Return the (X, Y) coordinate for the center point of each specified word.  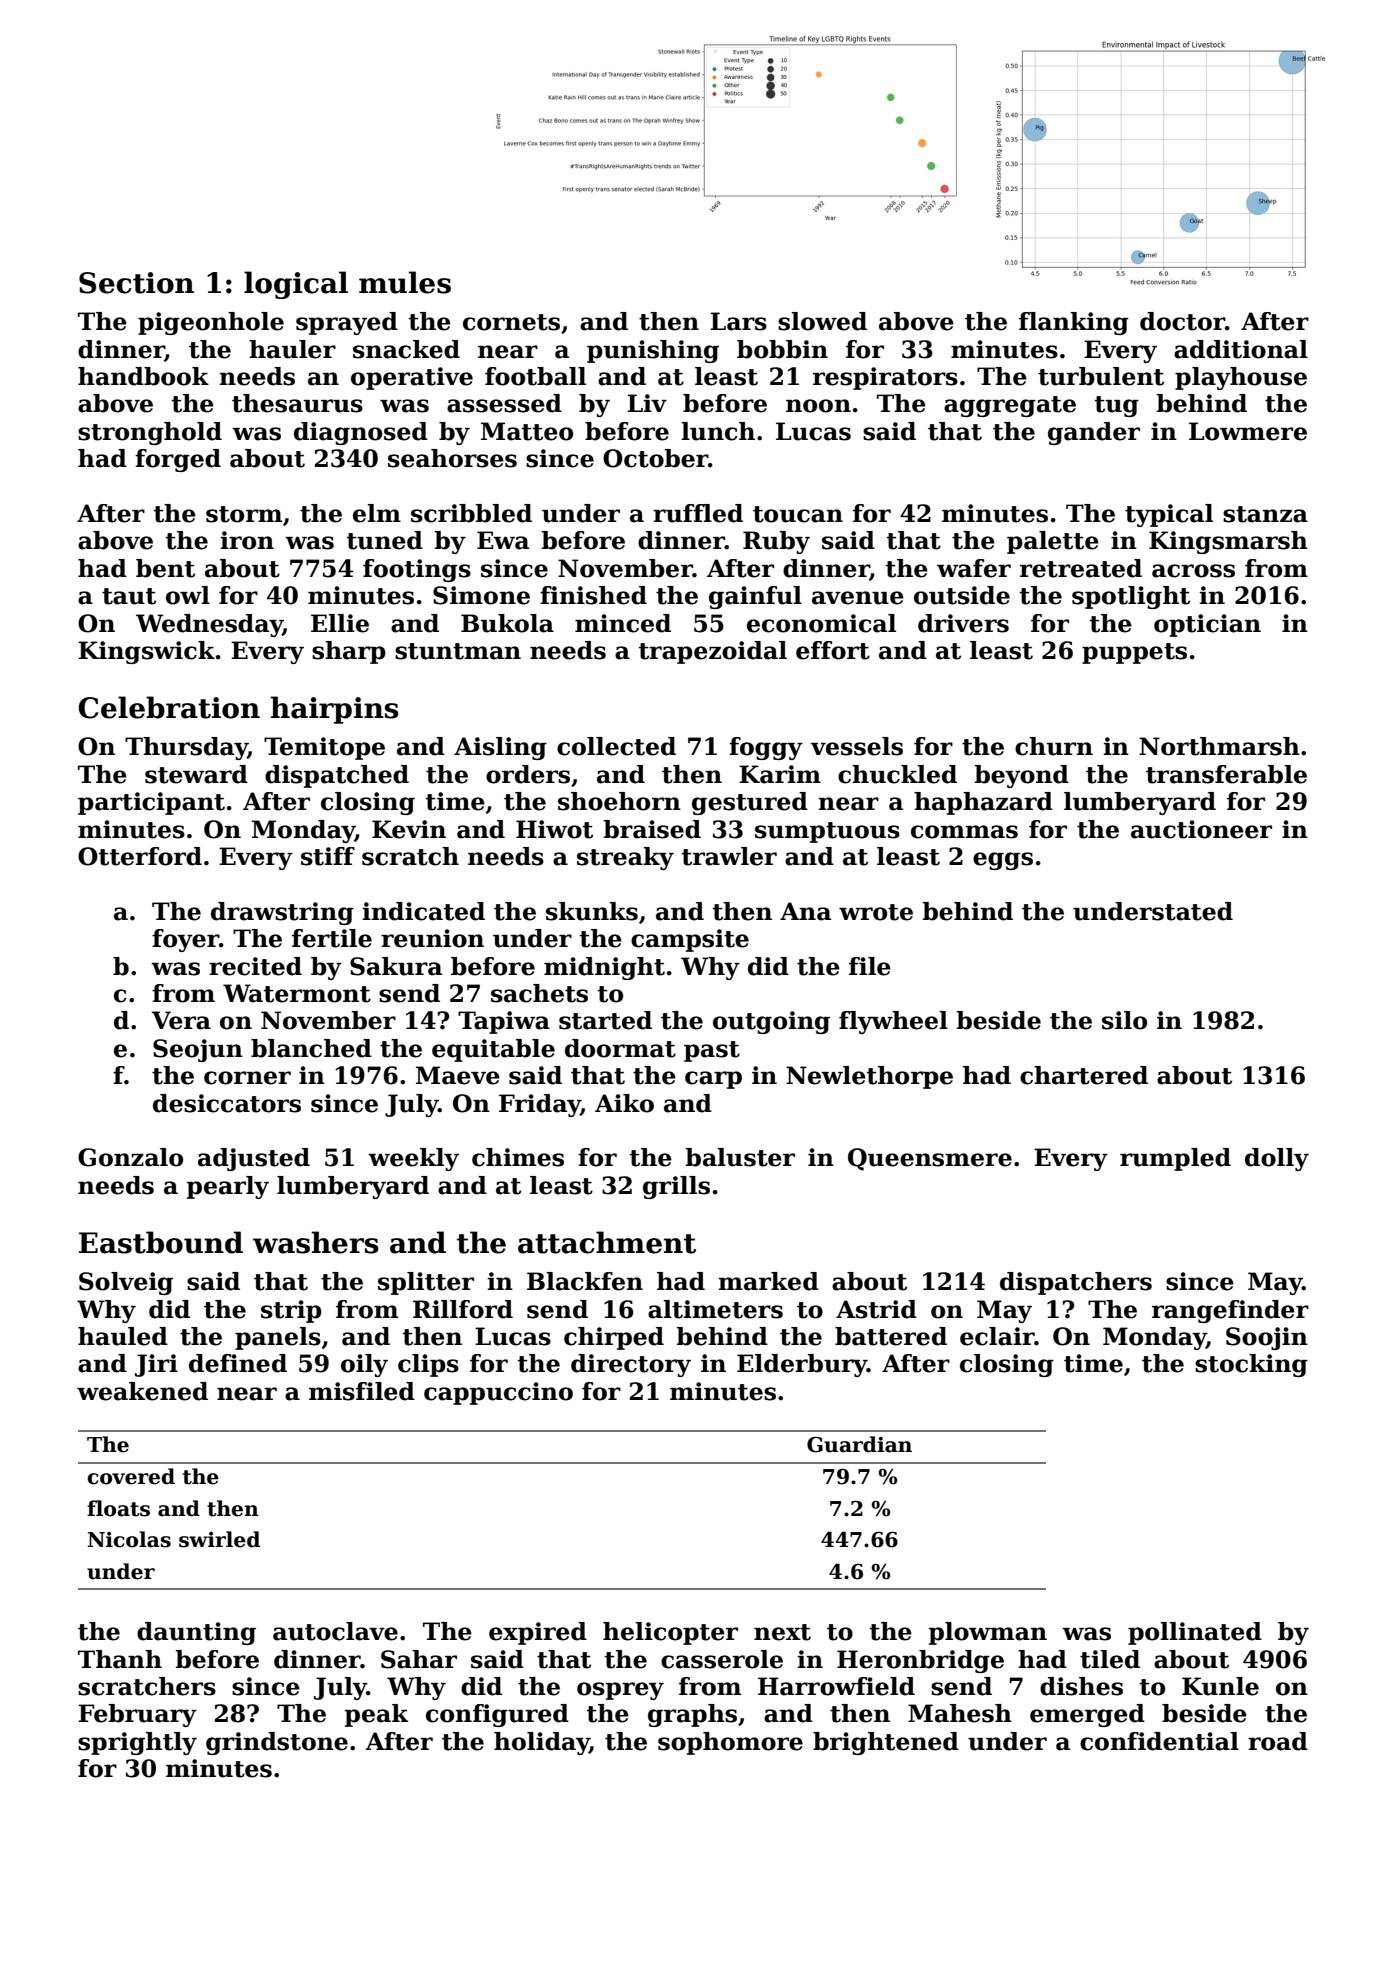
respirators (885, 378)
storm (244, 514)
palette (1053, 542)
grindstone (277, 1743)
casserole (722, 1659)
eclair (997, 1336)
